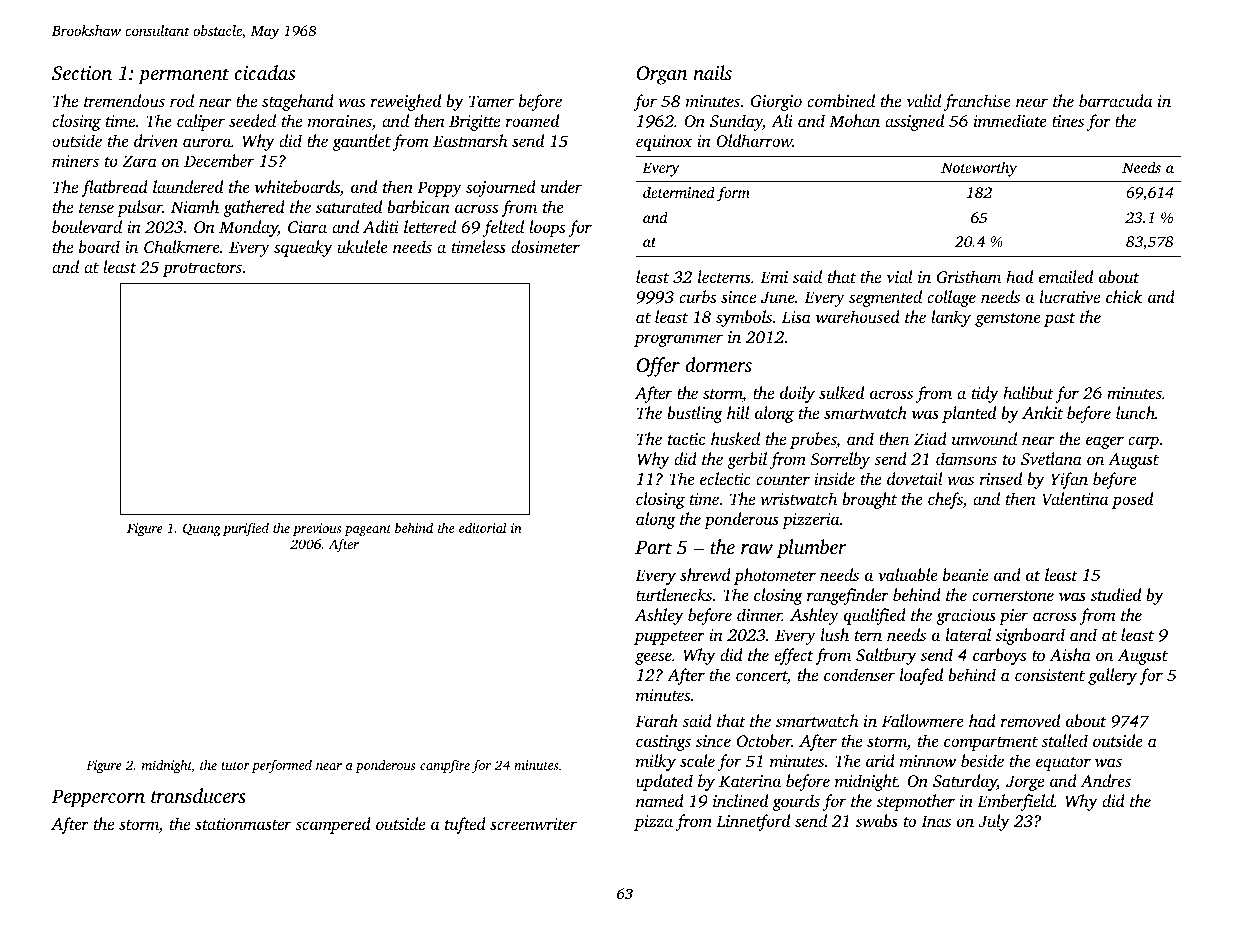 The image size is (1233, 952). I want to click on Organ, so click(661, 75).
